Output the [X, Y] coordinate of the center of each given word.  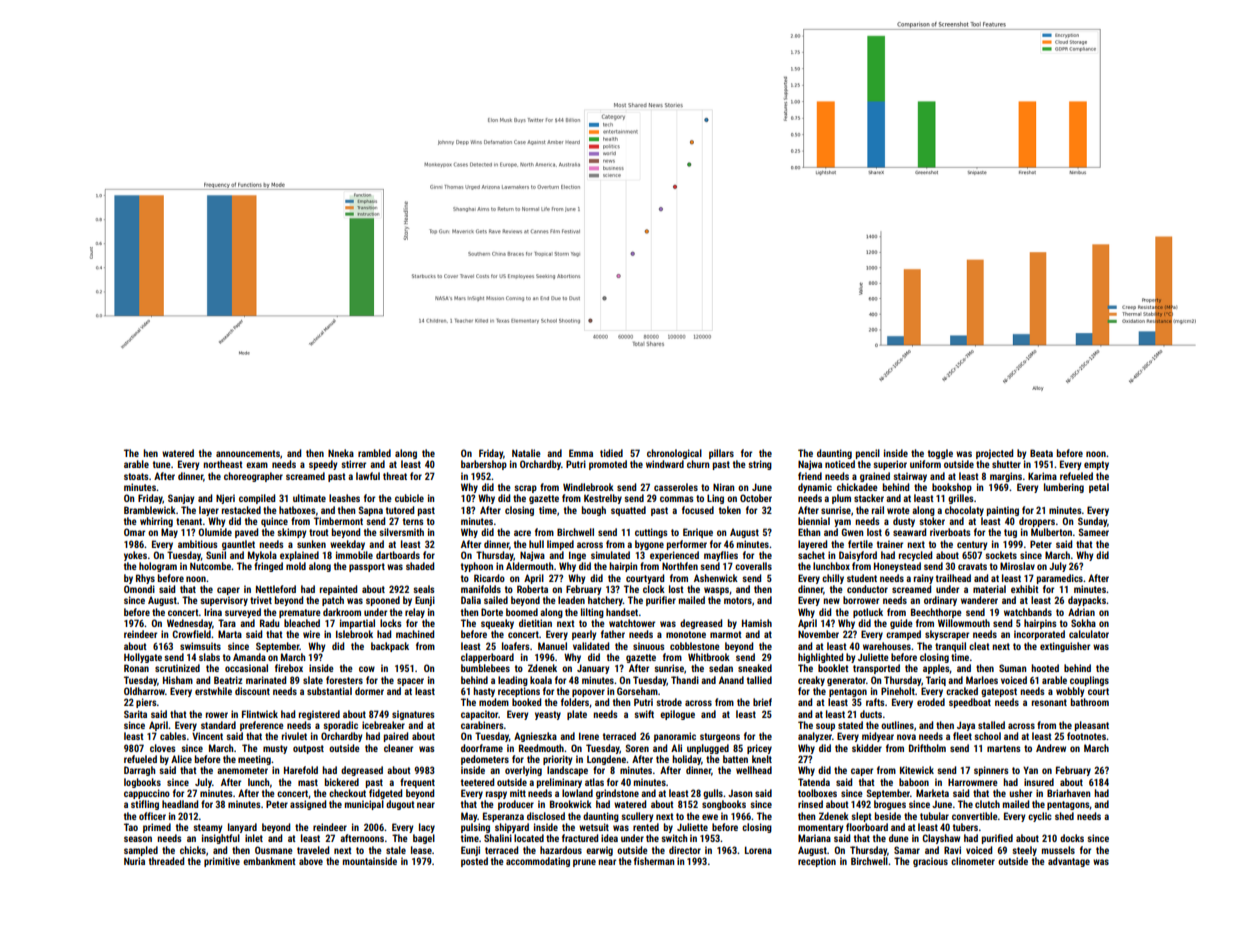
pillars [721, 454]
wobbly [1070, 692]
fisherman [654, 861]
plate [577, 715]
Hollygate [143, 658]
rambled [374, 453]
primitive [222, 862]
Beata [1041, 453]
